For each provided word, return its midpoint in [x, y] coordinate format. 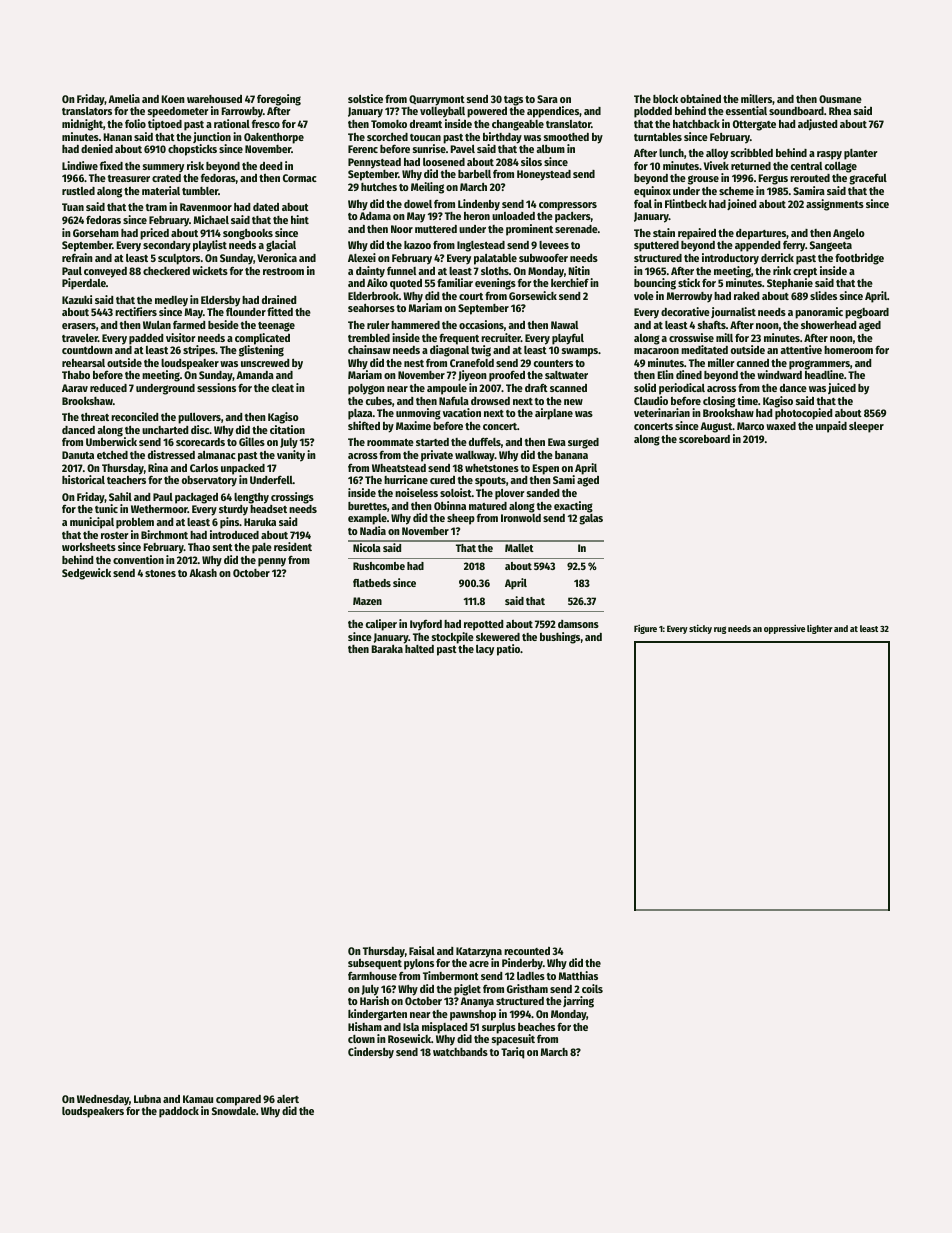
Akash [203, 573]
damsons [578, 624]
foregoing [279, 100]
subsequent [375, 964]
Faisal [422, 950]
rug [720, 630]
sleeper [866, 427]
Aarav [75, 388]
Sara [547, 99]
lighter [820, 629]
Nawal [564, 325]
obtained [700, 98]
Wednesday [103, 1100]
